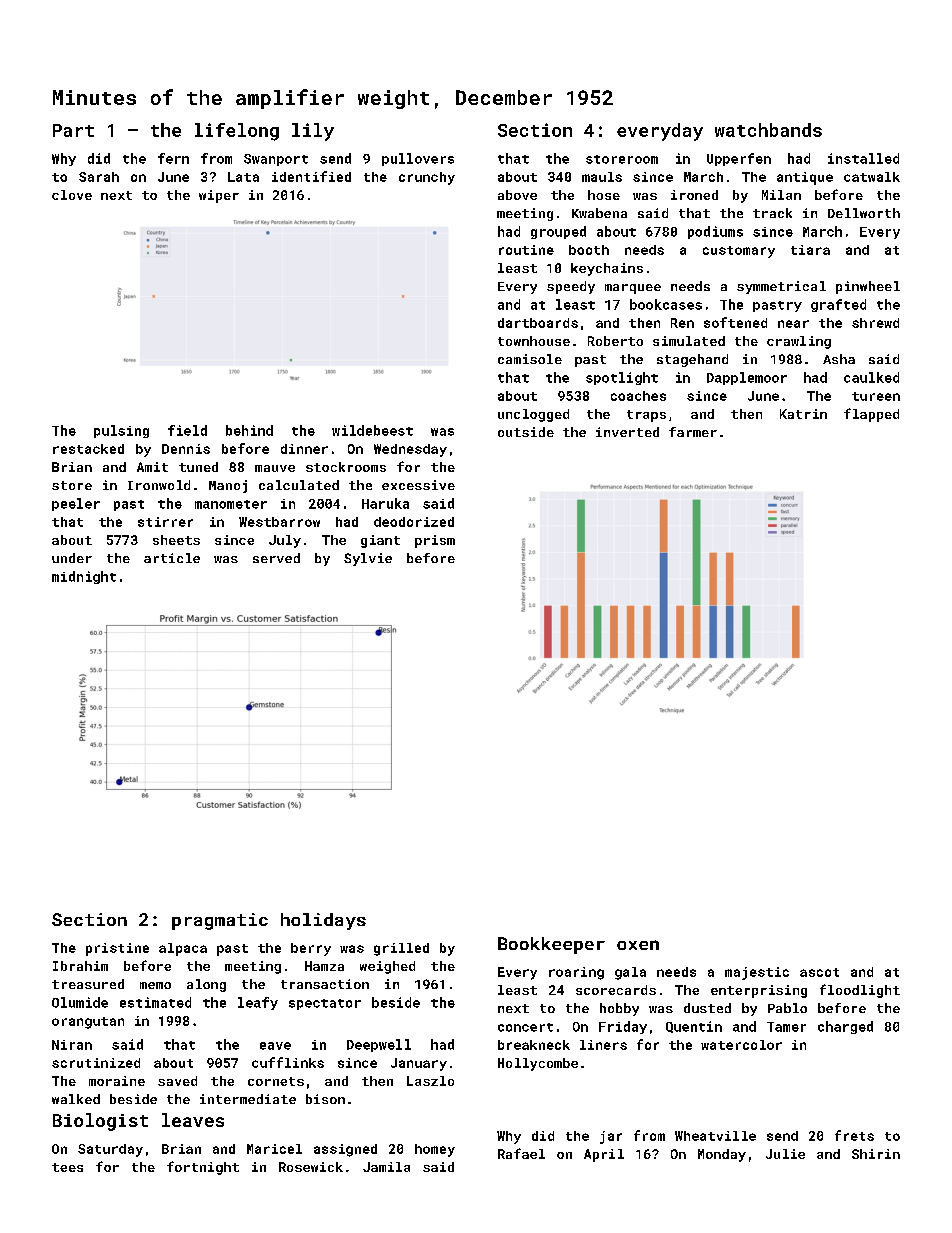  Describe the element at coordinates (387, 967) in the image. I see `weighed` at that location.
